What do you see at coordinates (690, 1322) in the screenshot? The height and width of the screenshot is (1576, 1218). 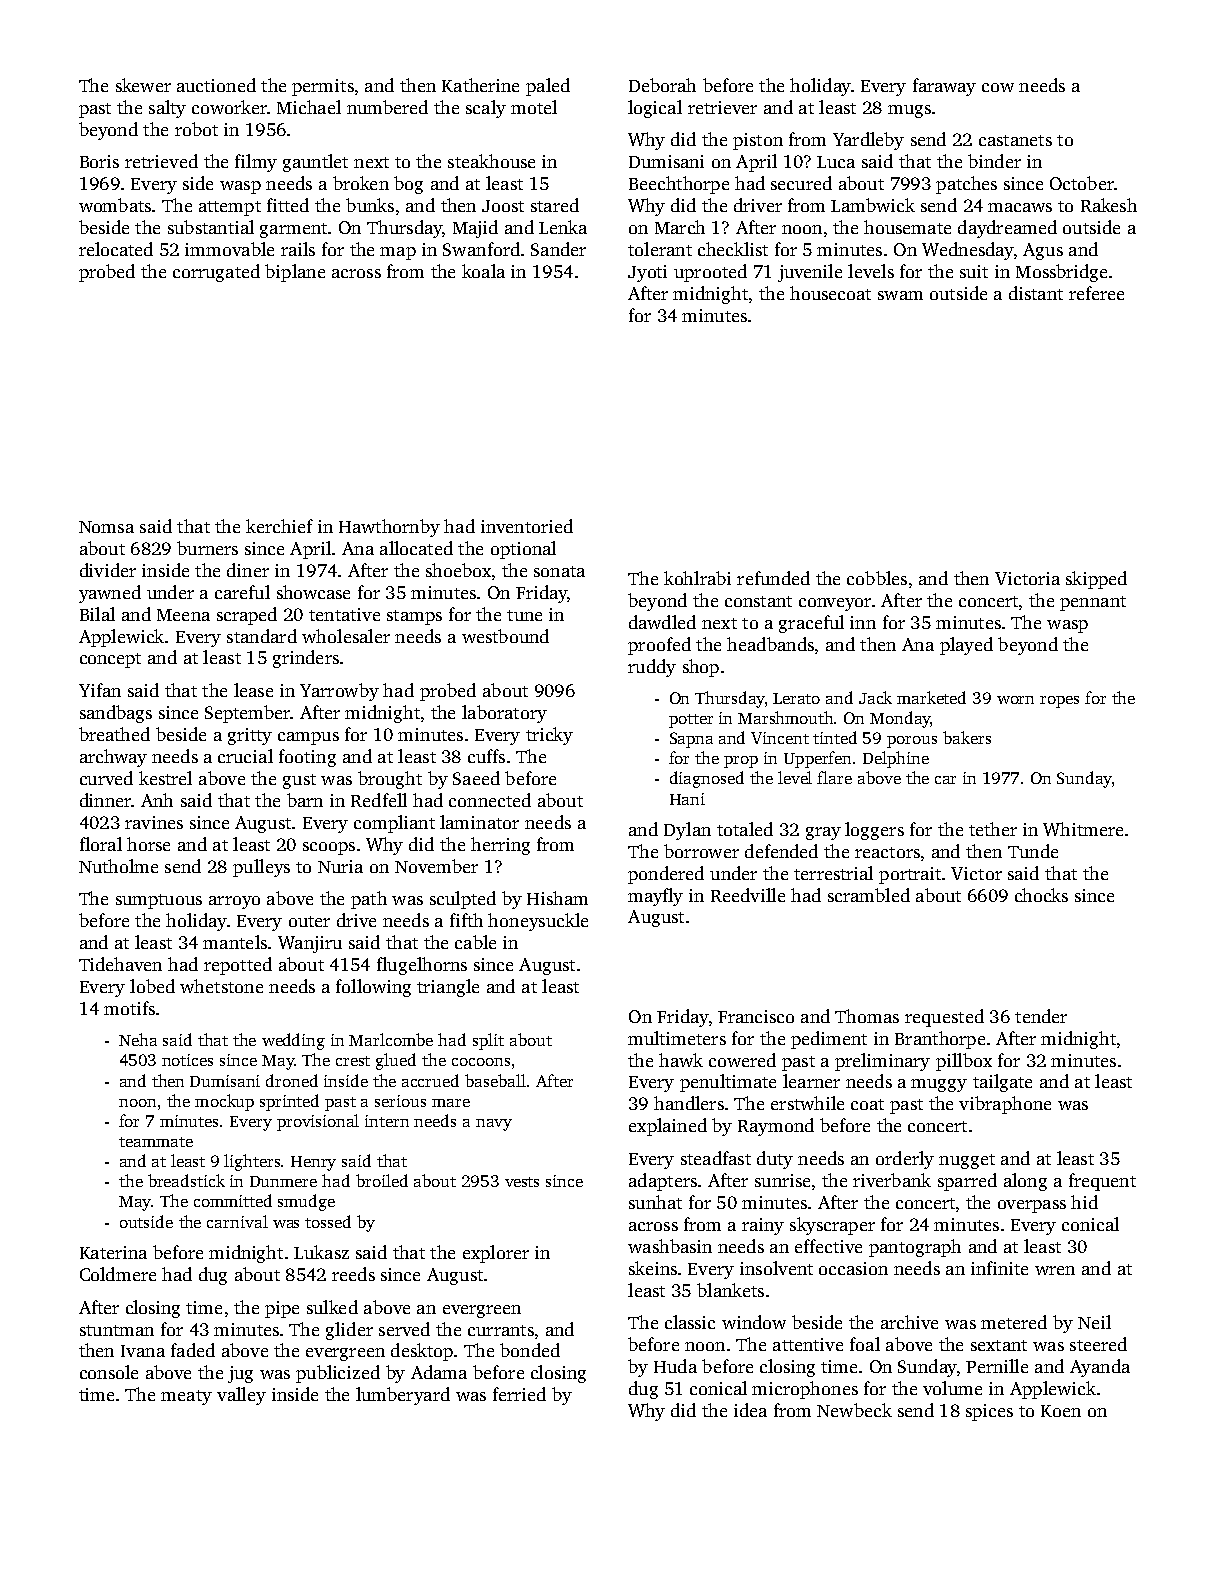 I see `classic` at bounding box center [690, 1322].
